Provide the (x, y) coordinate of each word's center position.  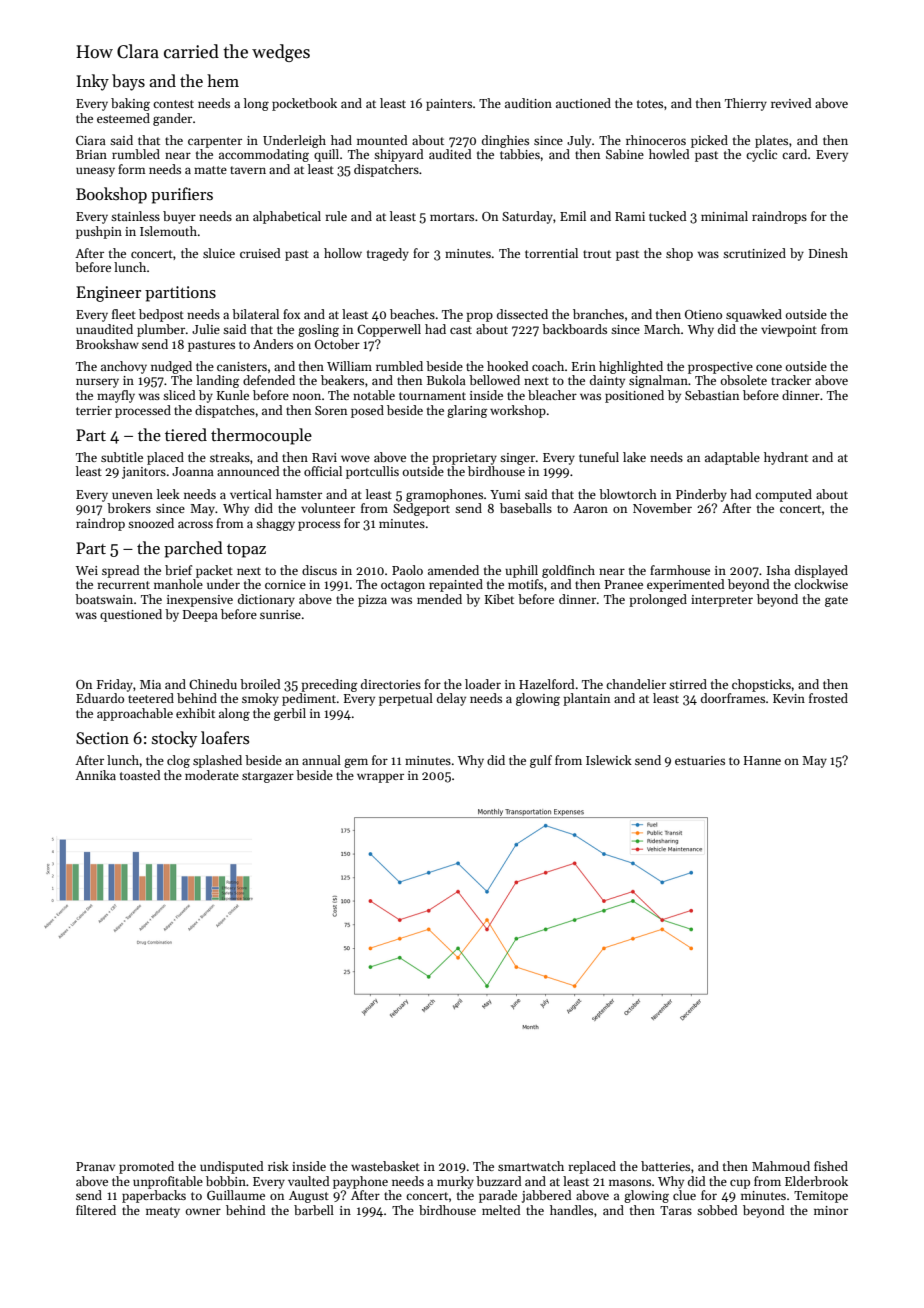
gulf (541, 761)
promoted (146, 1167)
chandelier (636, 684)
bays (128, 82)
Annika (95, 775)
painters (449, 105)
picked (709, 141)
